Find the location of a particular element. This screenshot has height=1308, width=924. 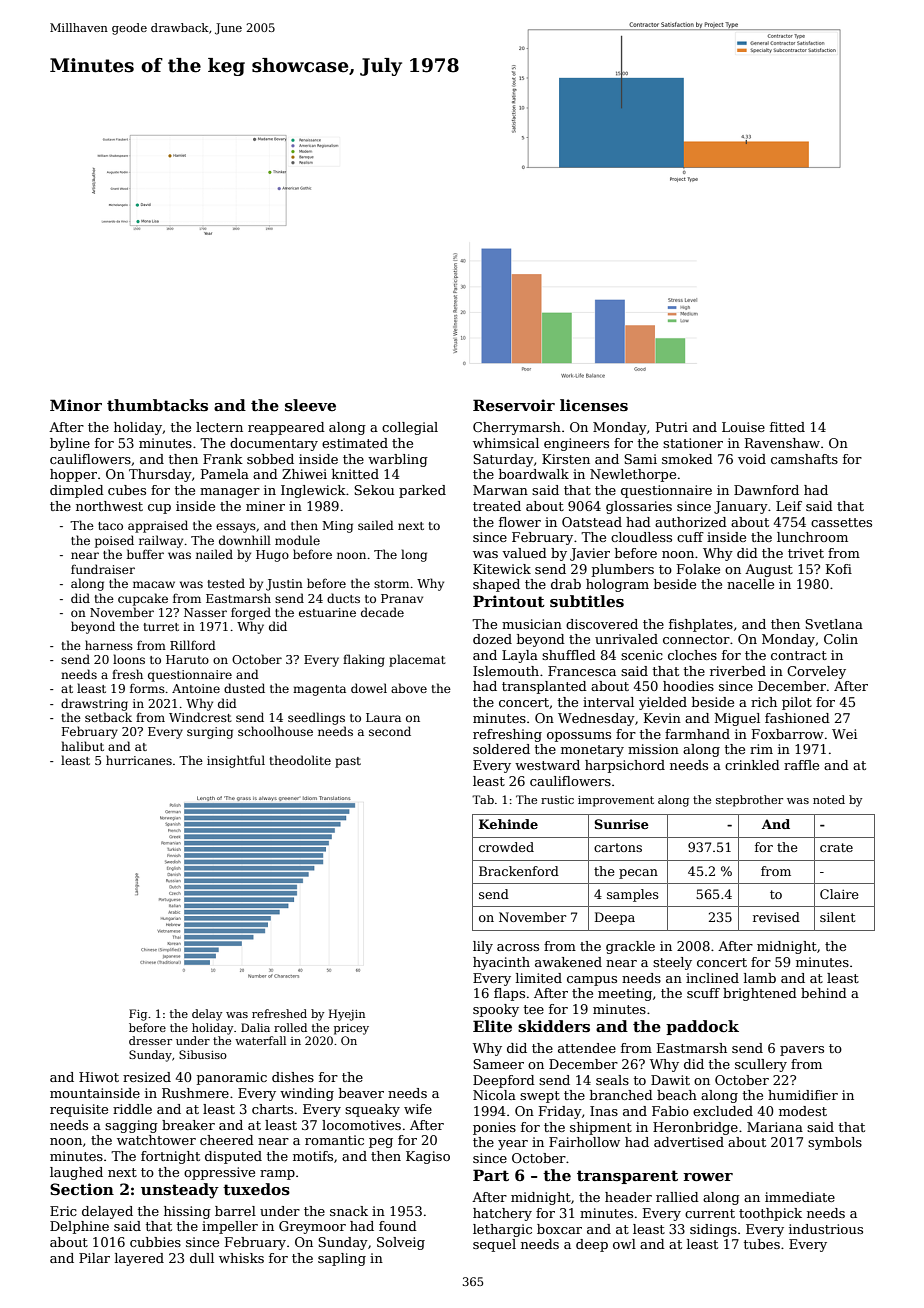

seedlings is located at coordinates (316, 718).
